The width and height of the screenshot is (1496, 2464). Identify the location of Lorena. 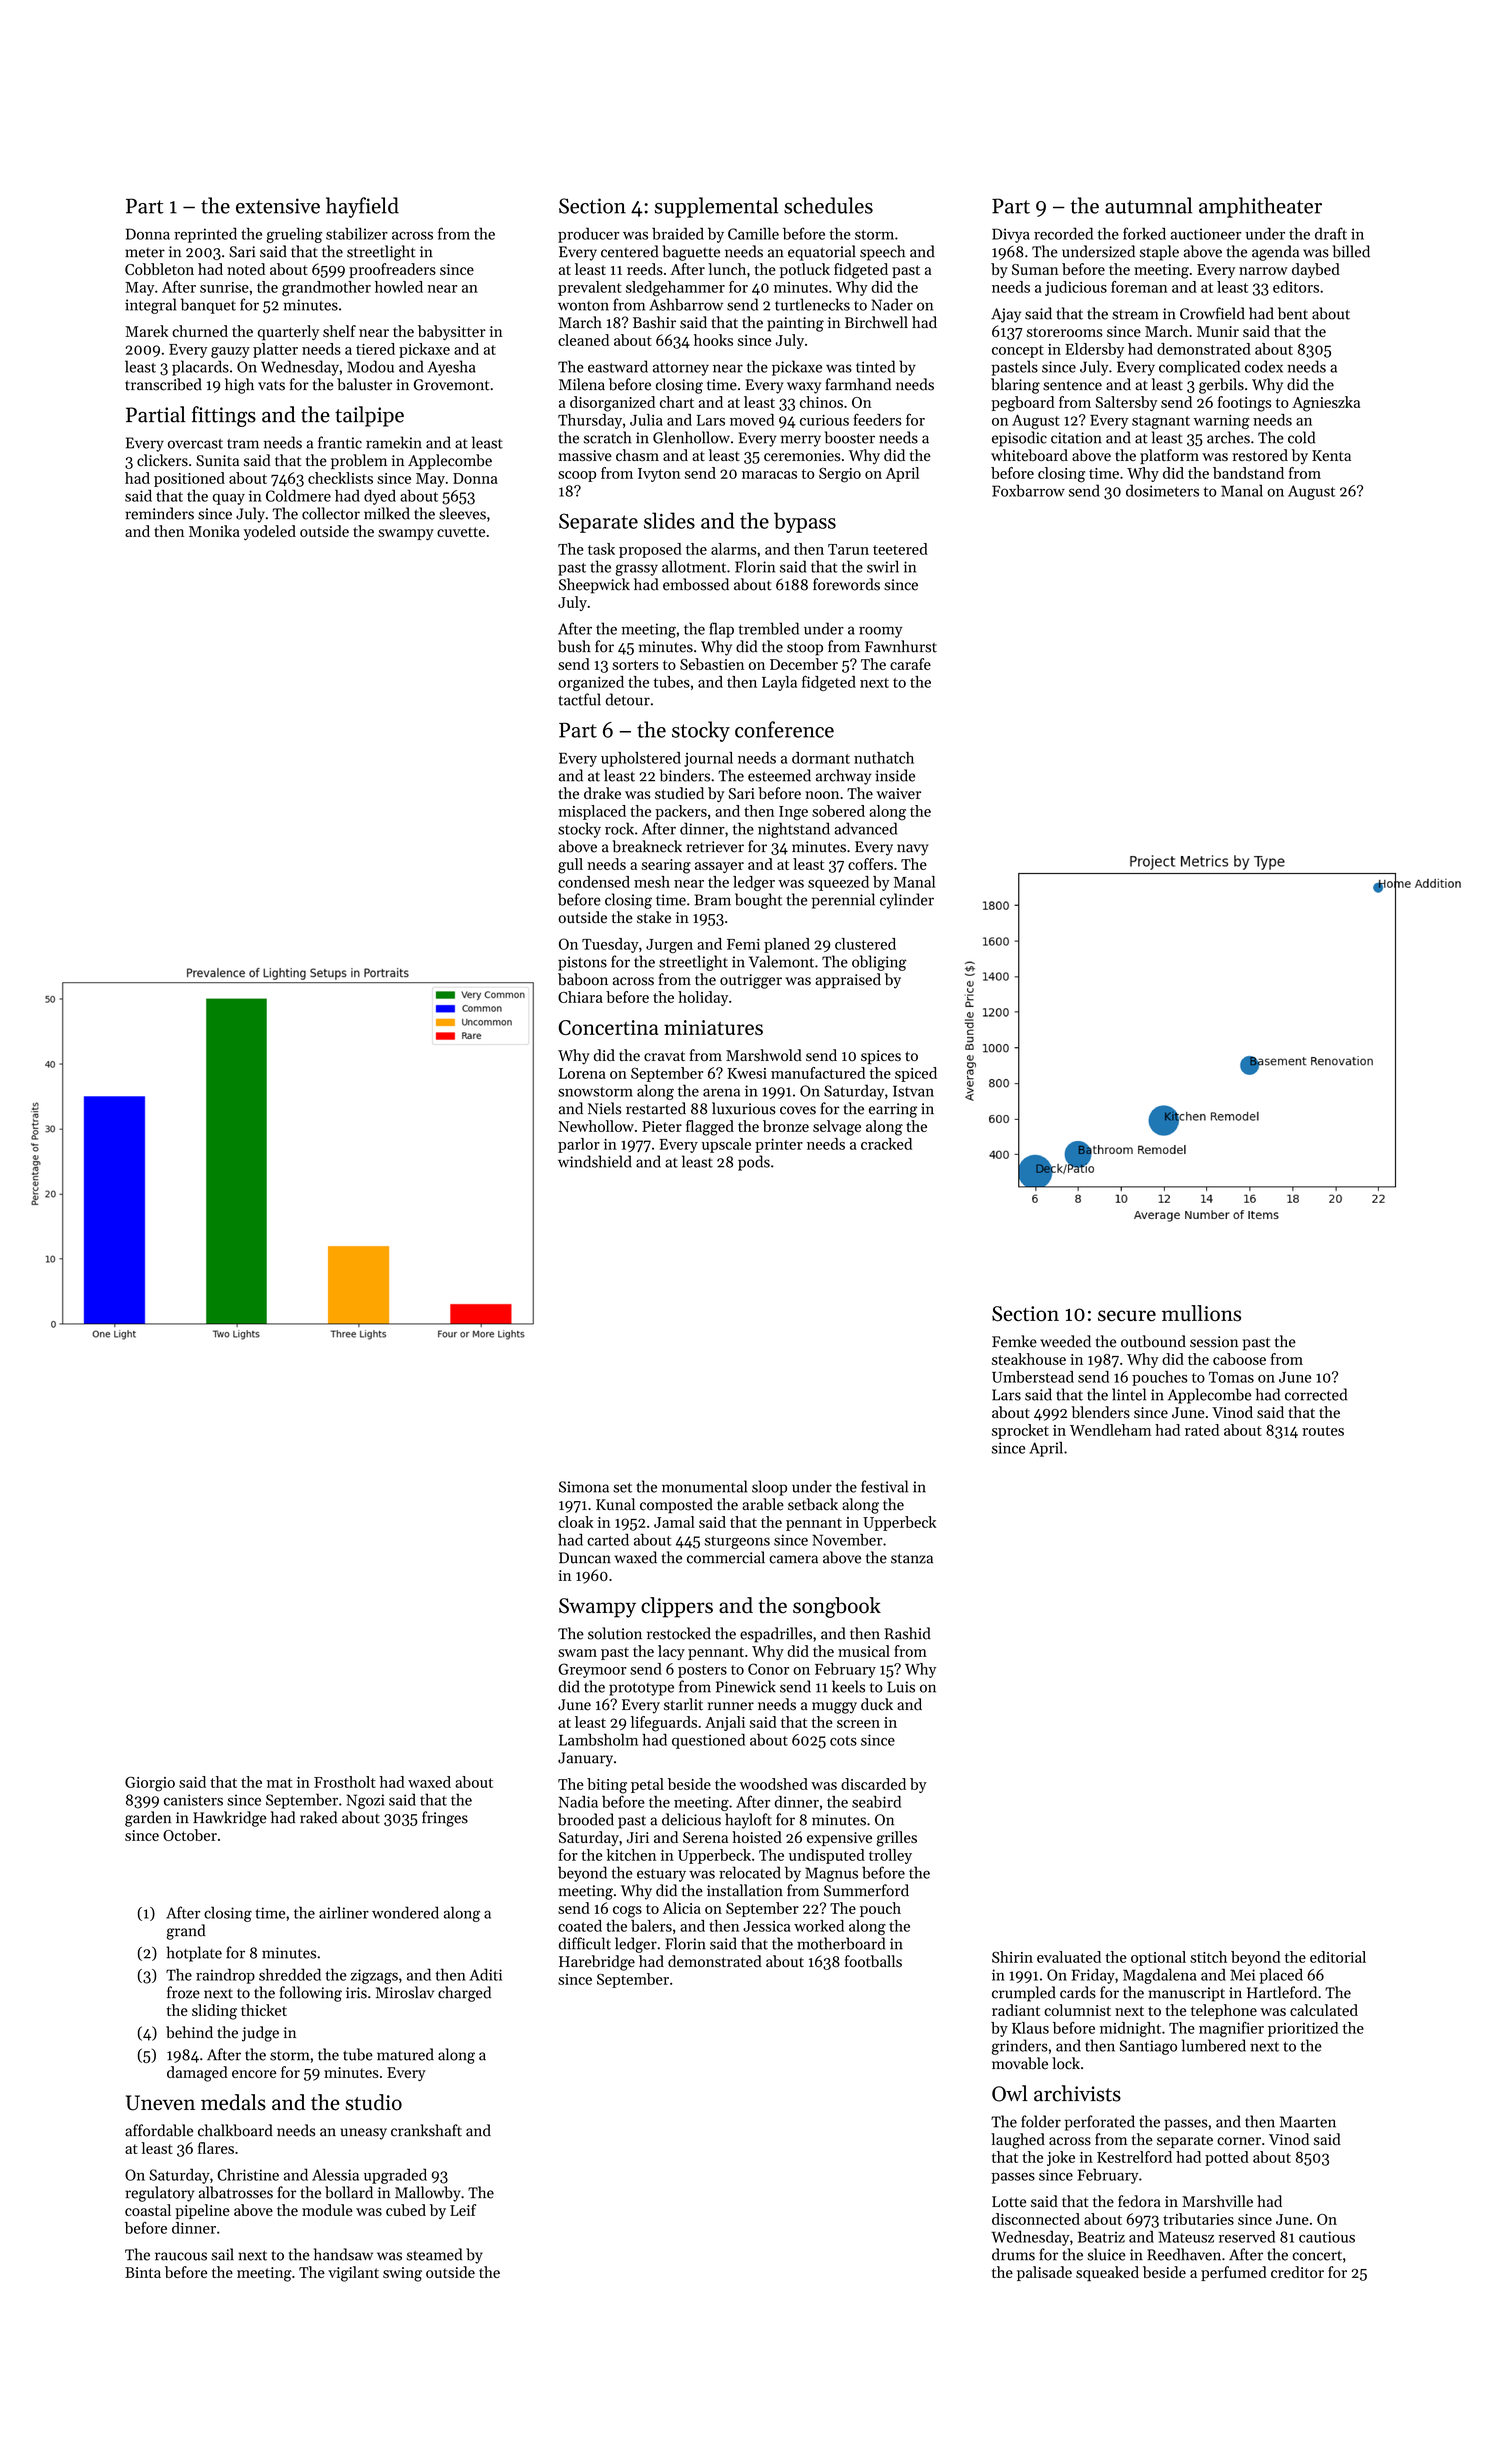
(582, 1073).
